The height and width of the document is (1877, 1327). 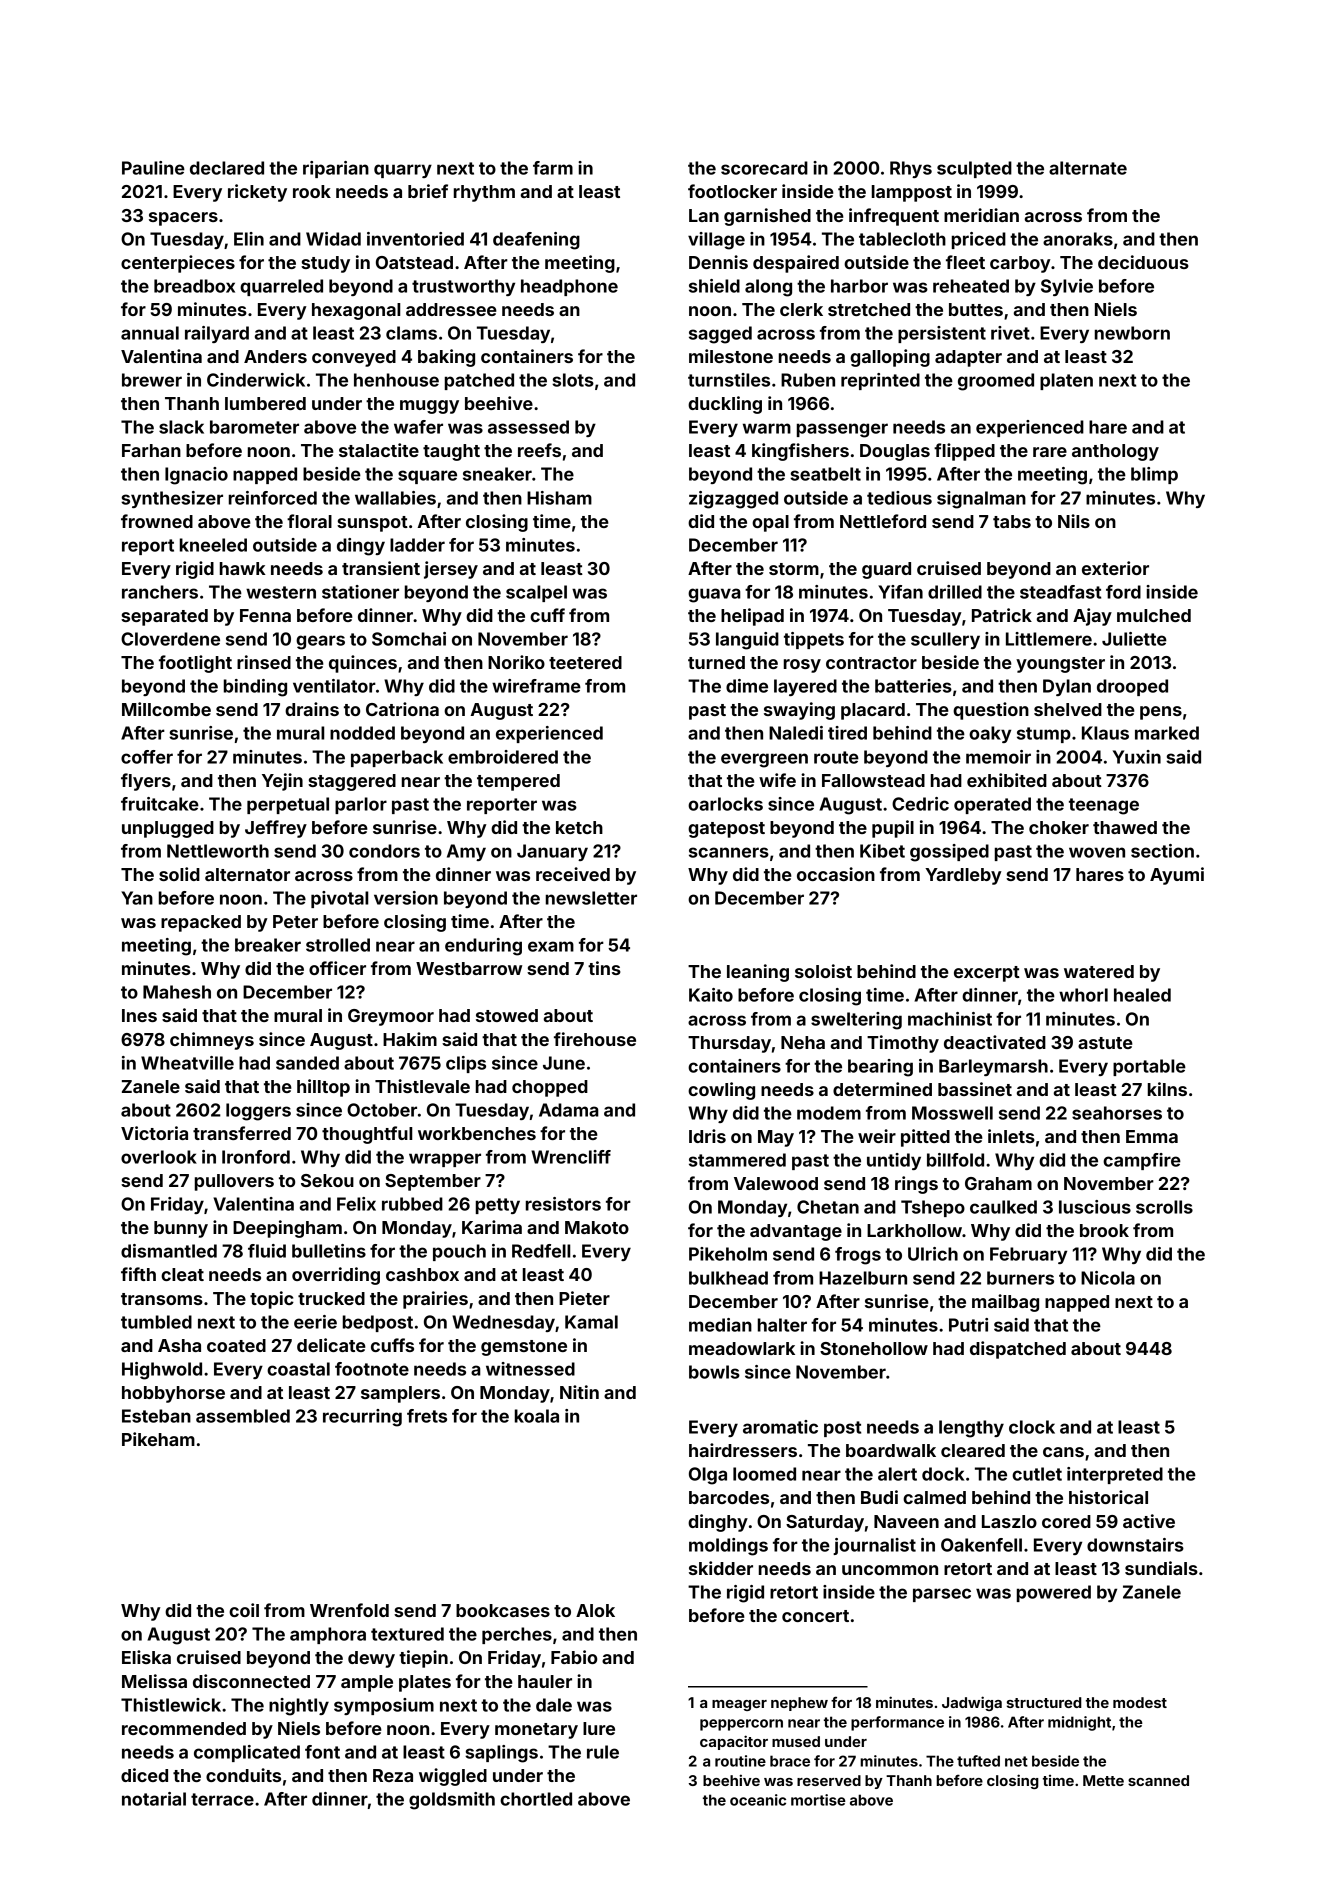 I want to click on farm, so click(x=553, y=168).
